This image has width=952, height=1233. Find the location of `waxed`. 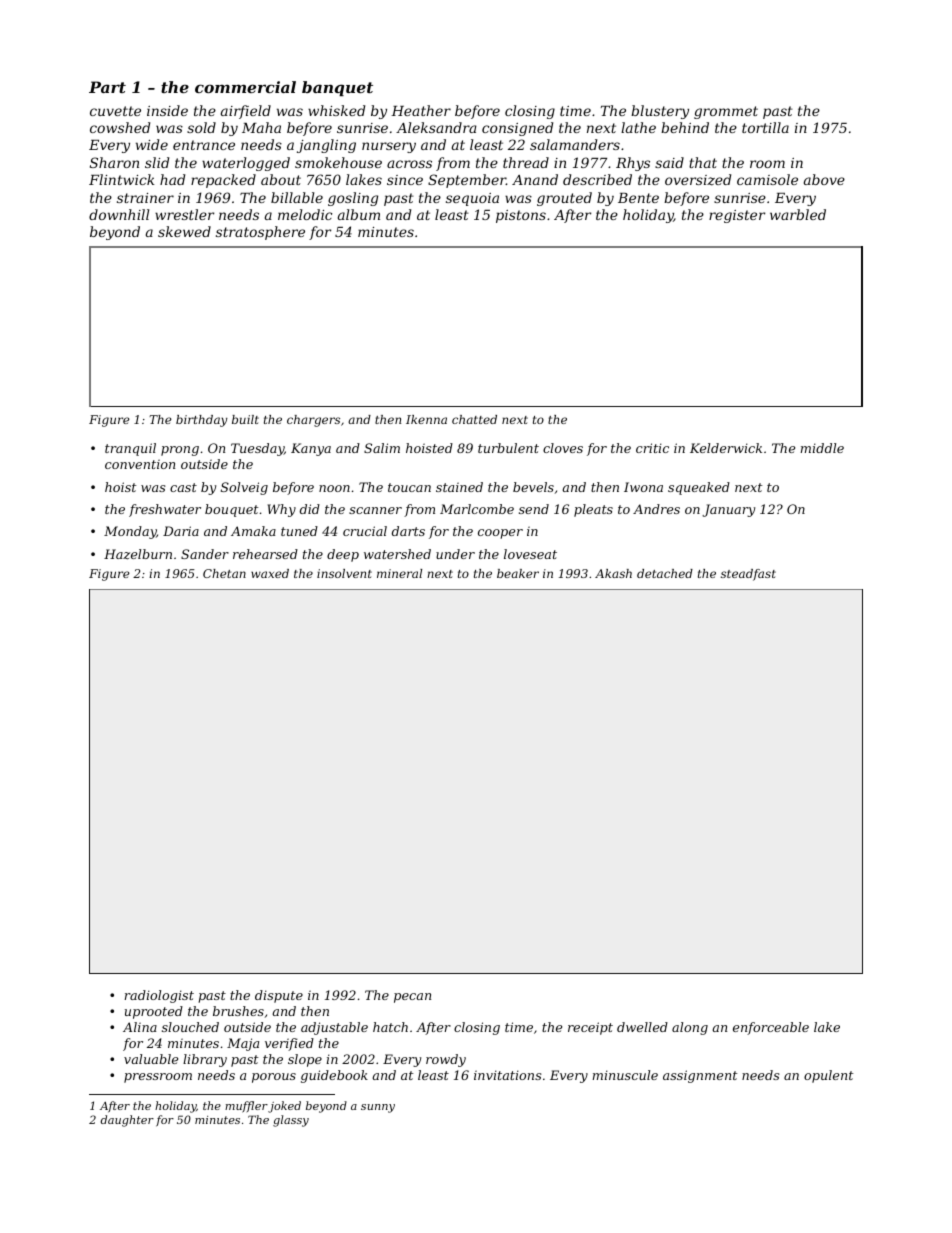

waxed is located at coordinates (270, 573).
